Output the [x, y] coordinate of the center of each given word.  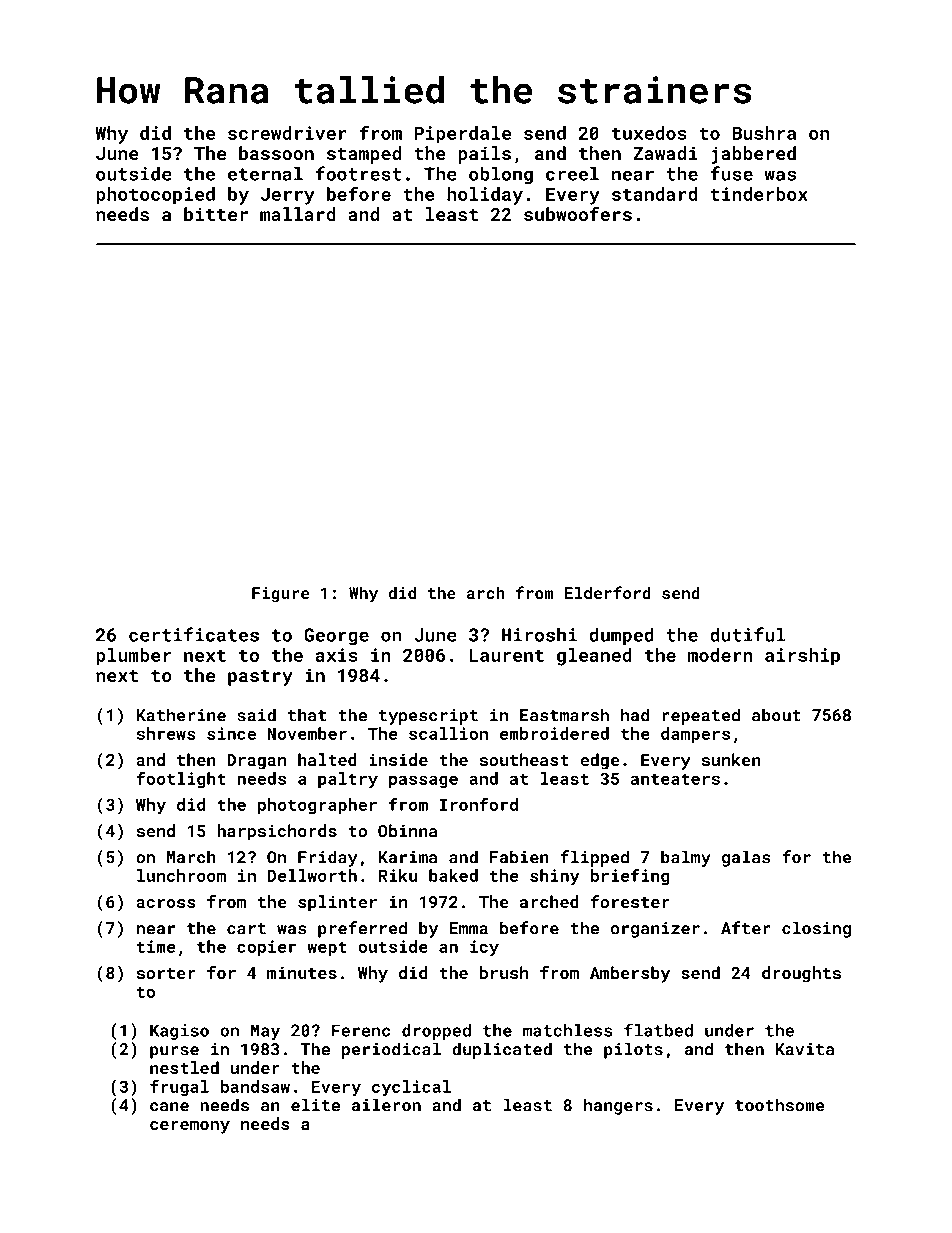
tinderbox [759, 194]
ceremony [190, 1127]
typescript [428, 717]
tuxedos [649, 133]
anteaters [675, 779]
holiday [485, 196]
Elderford [608, 592]
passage [423, 781]
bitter [216, 214]
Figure [280, 595]
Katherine [181, 715]
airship [802, 657]
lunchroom [181, 875]
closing [816, 929]
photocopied [155, 196]
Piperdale [463, 135]
